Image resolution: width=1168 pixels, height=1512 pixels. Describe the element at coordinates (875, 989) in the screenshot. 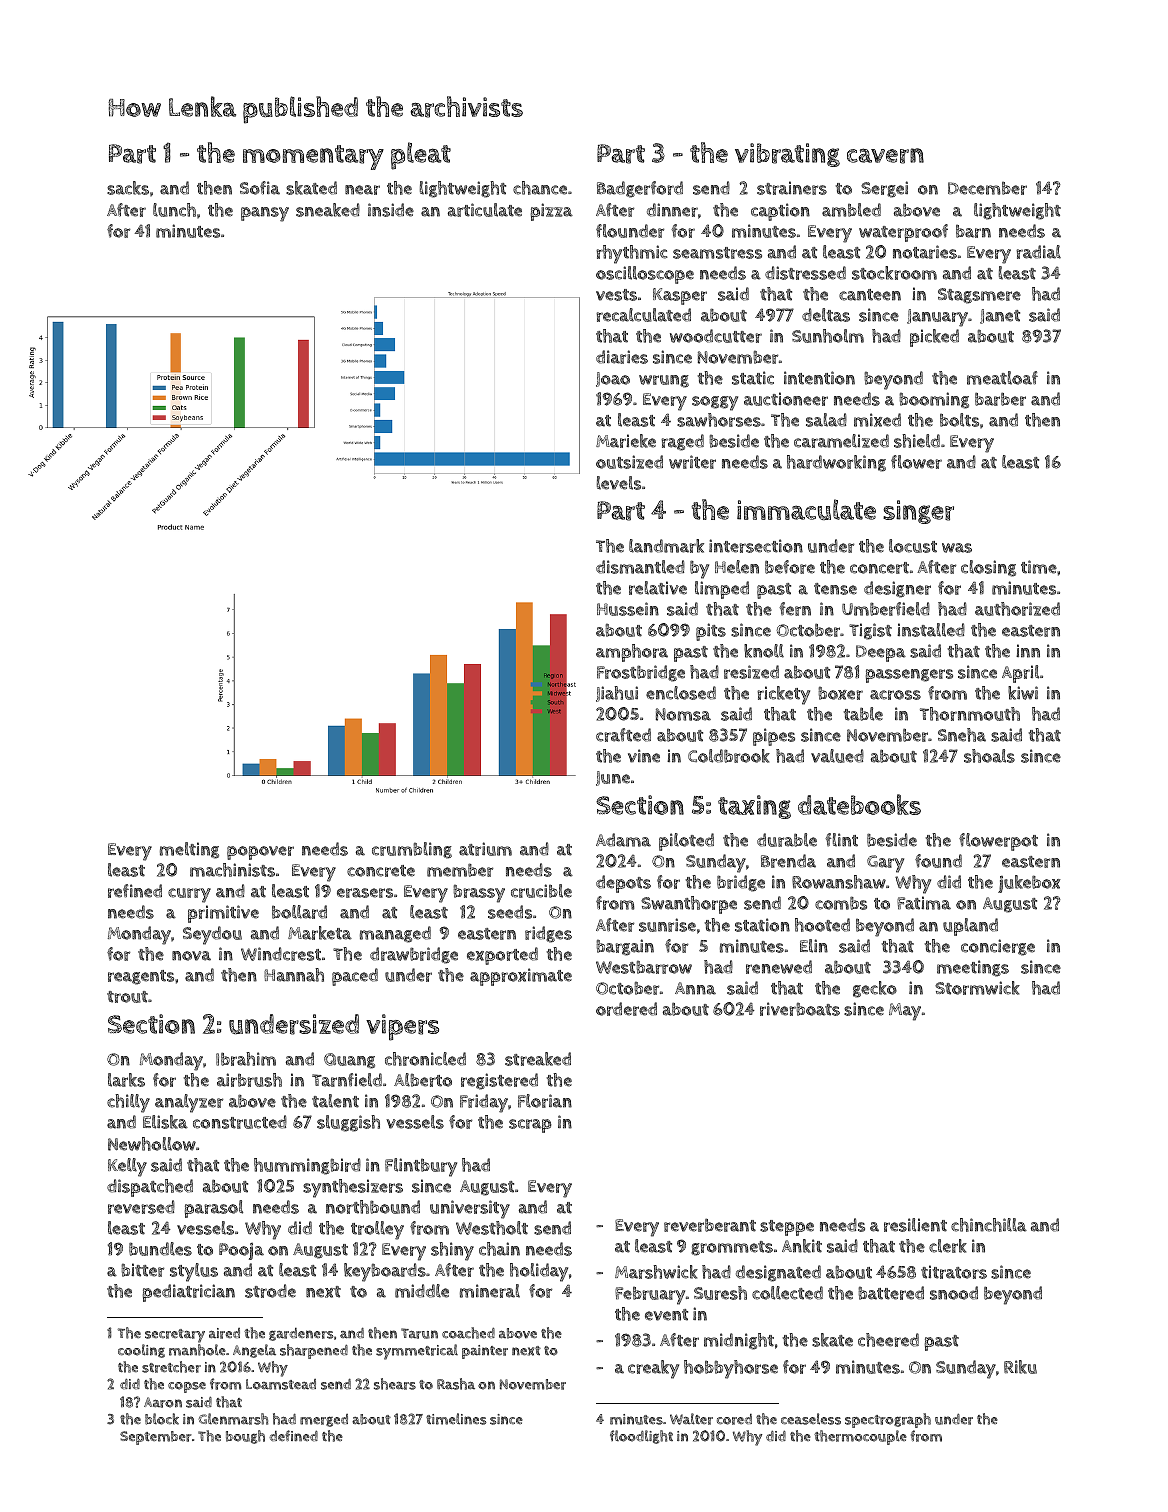

I see `gecko` at that location.
